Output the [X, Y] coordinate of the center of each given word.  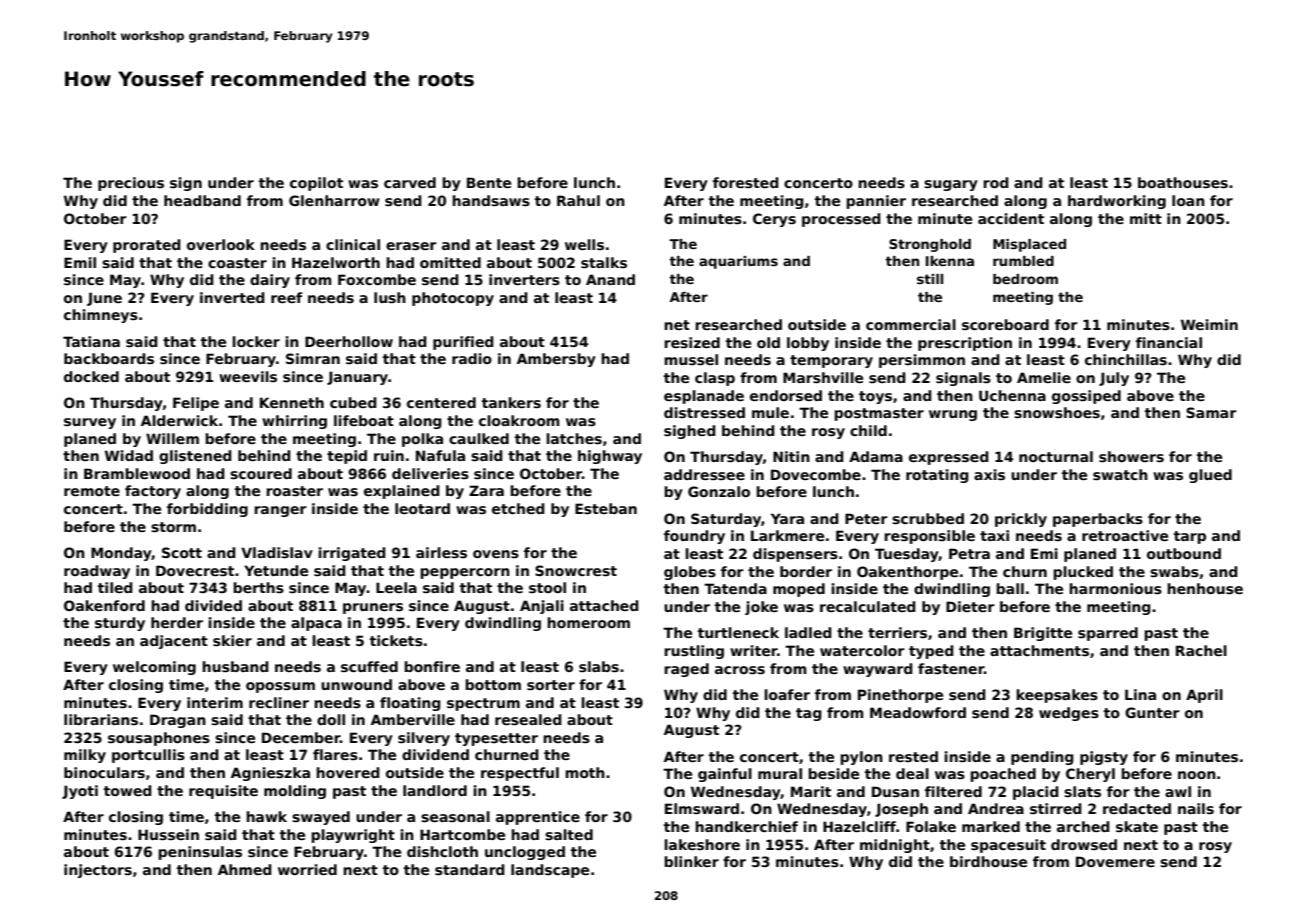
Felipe [196, 404]
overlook [221, 244]
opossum [280, 687]
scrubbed [928, 518]
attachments [1039, 650]
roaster [294, 491]
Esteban [606, 508]
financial [1169, 342]
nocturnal [1056, 456]
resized [692, 342]
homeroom [588, 622]
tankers [511, 402]
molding [295, 792]
